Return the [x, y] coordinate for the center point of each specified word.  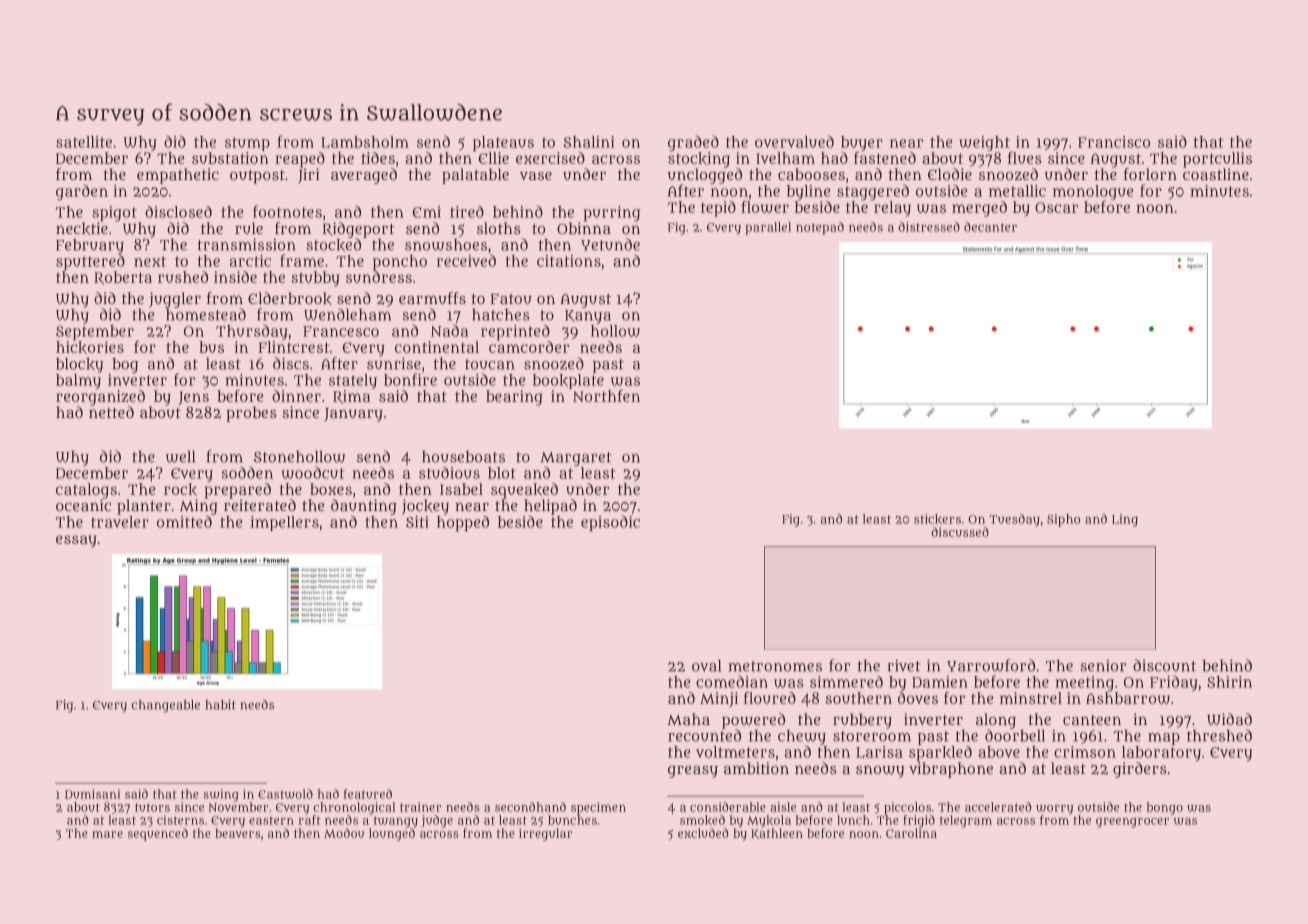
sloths [499, 228]
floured [770, 698]
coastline [1216, 174]
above [999, 752]
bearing [514, 398]
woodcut [312, 472]
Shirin [1229, 682]
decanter [990, 227]
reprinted [515, 333]
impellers [285, 523]
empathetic [178, 176]
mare [107, 834]
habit [221, 705]
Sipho [1063, 520]
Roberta [123, 278]
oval [706, 666]
